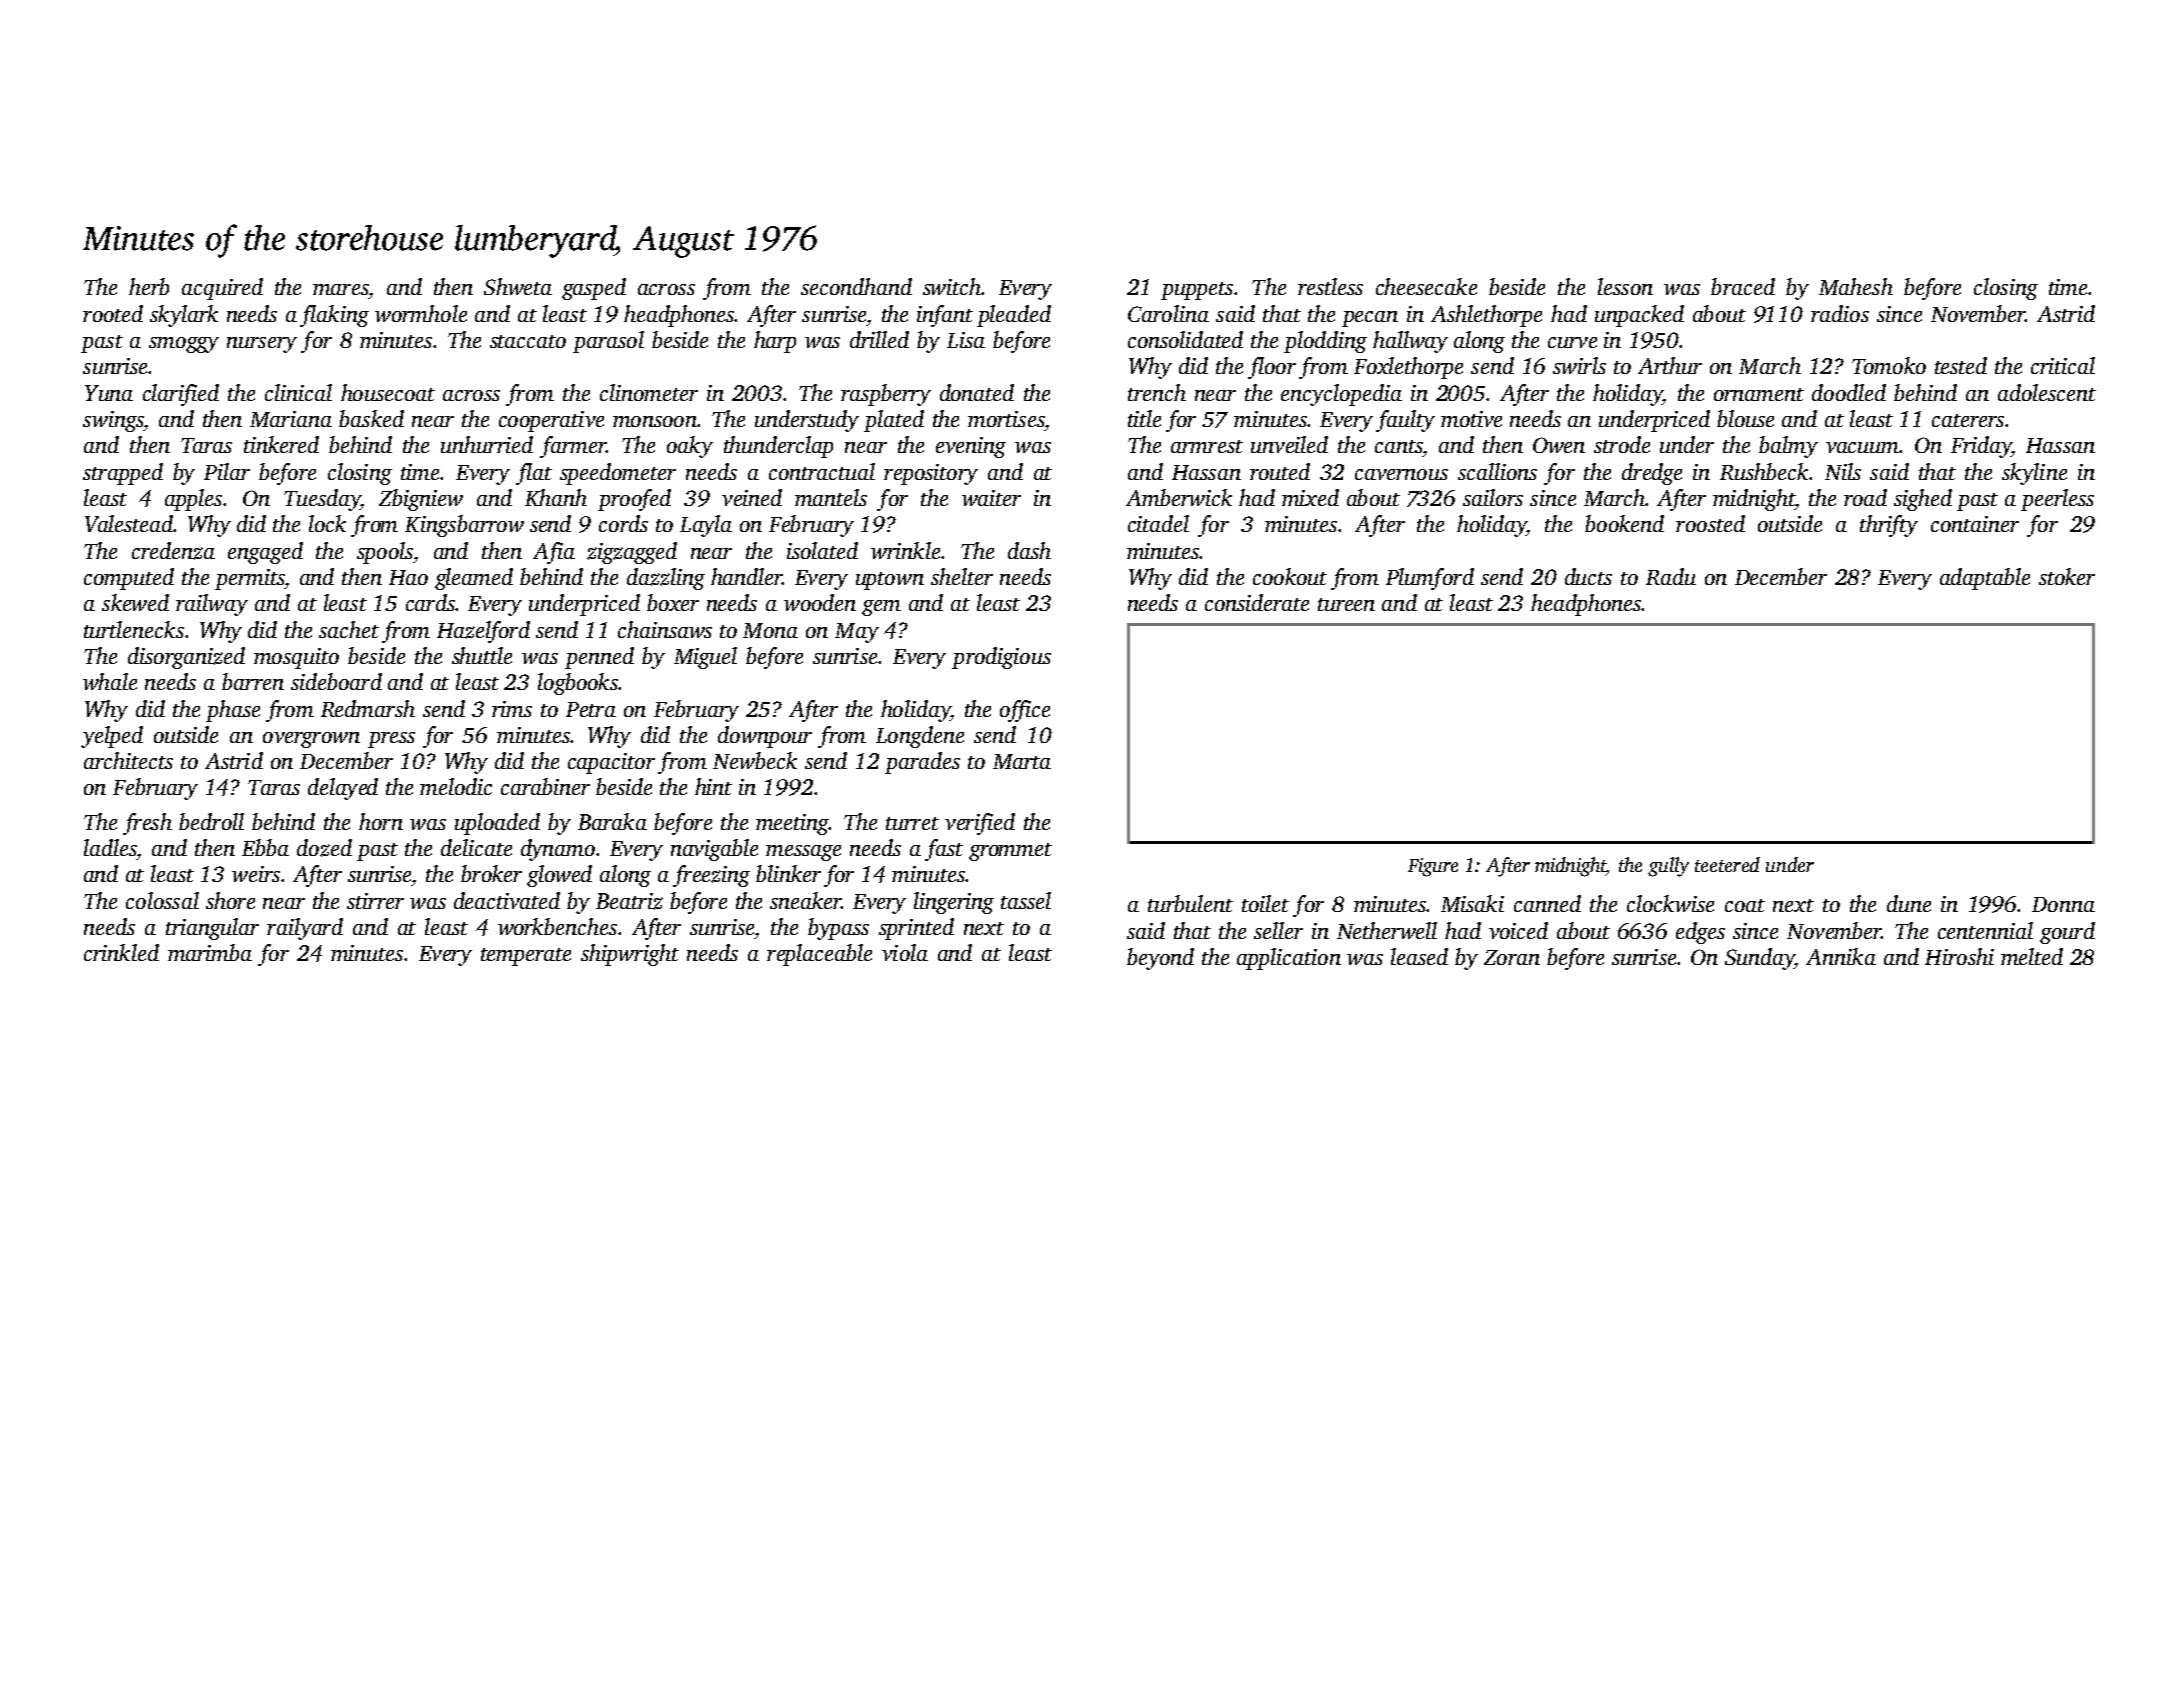  Describe the element at coordinates (594, 289) in the image. I see `gasped` at that location.
